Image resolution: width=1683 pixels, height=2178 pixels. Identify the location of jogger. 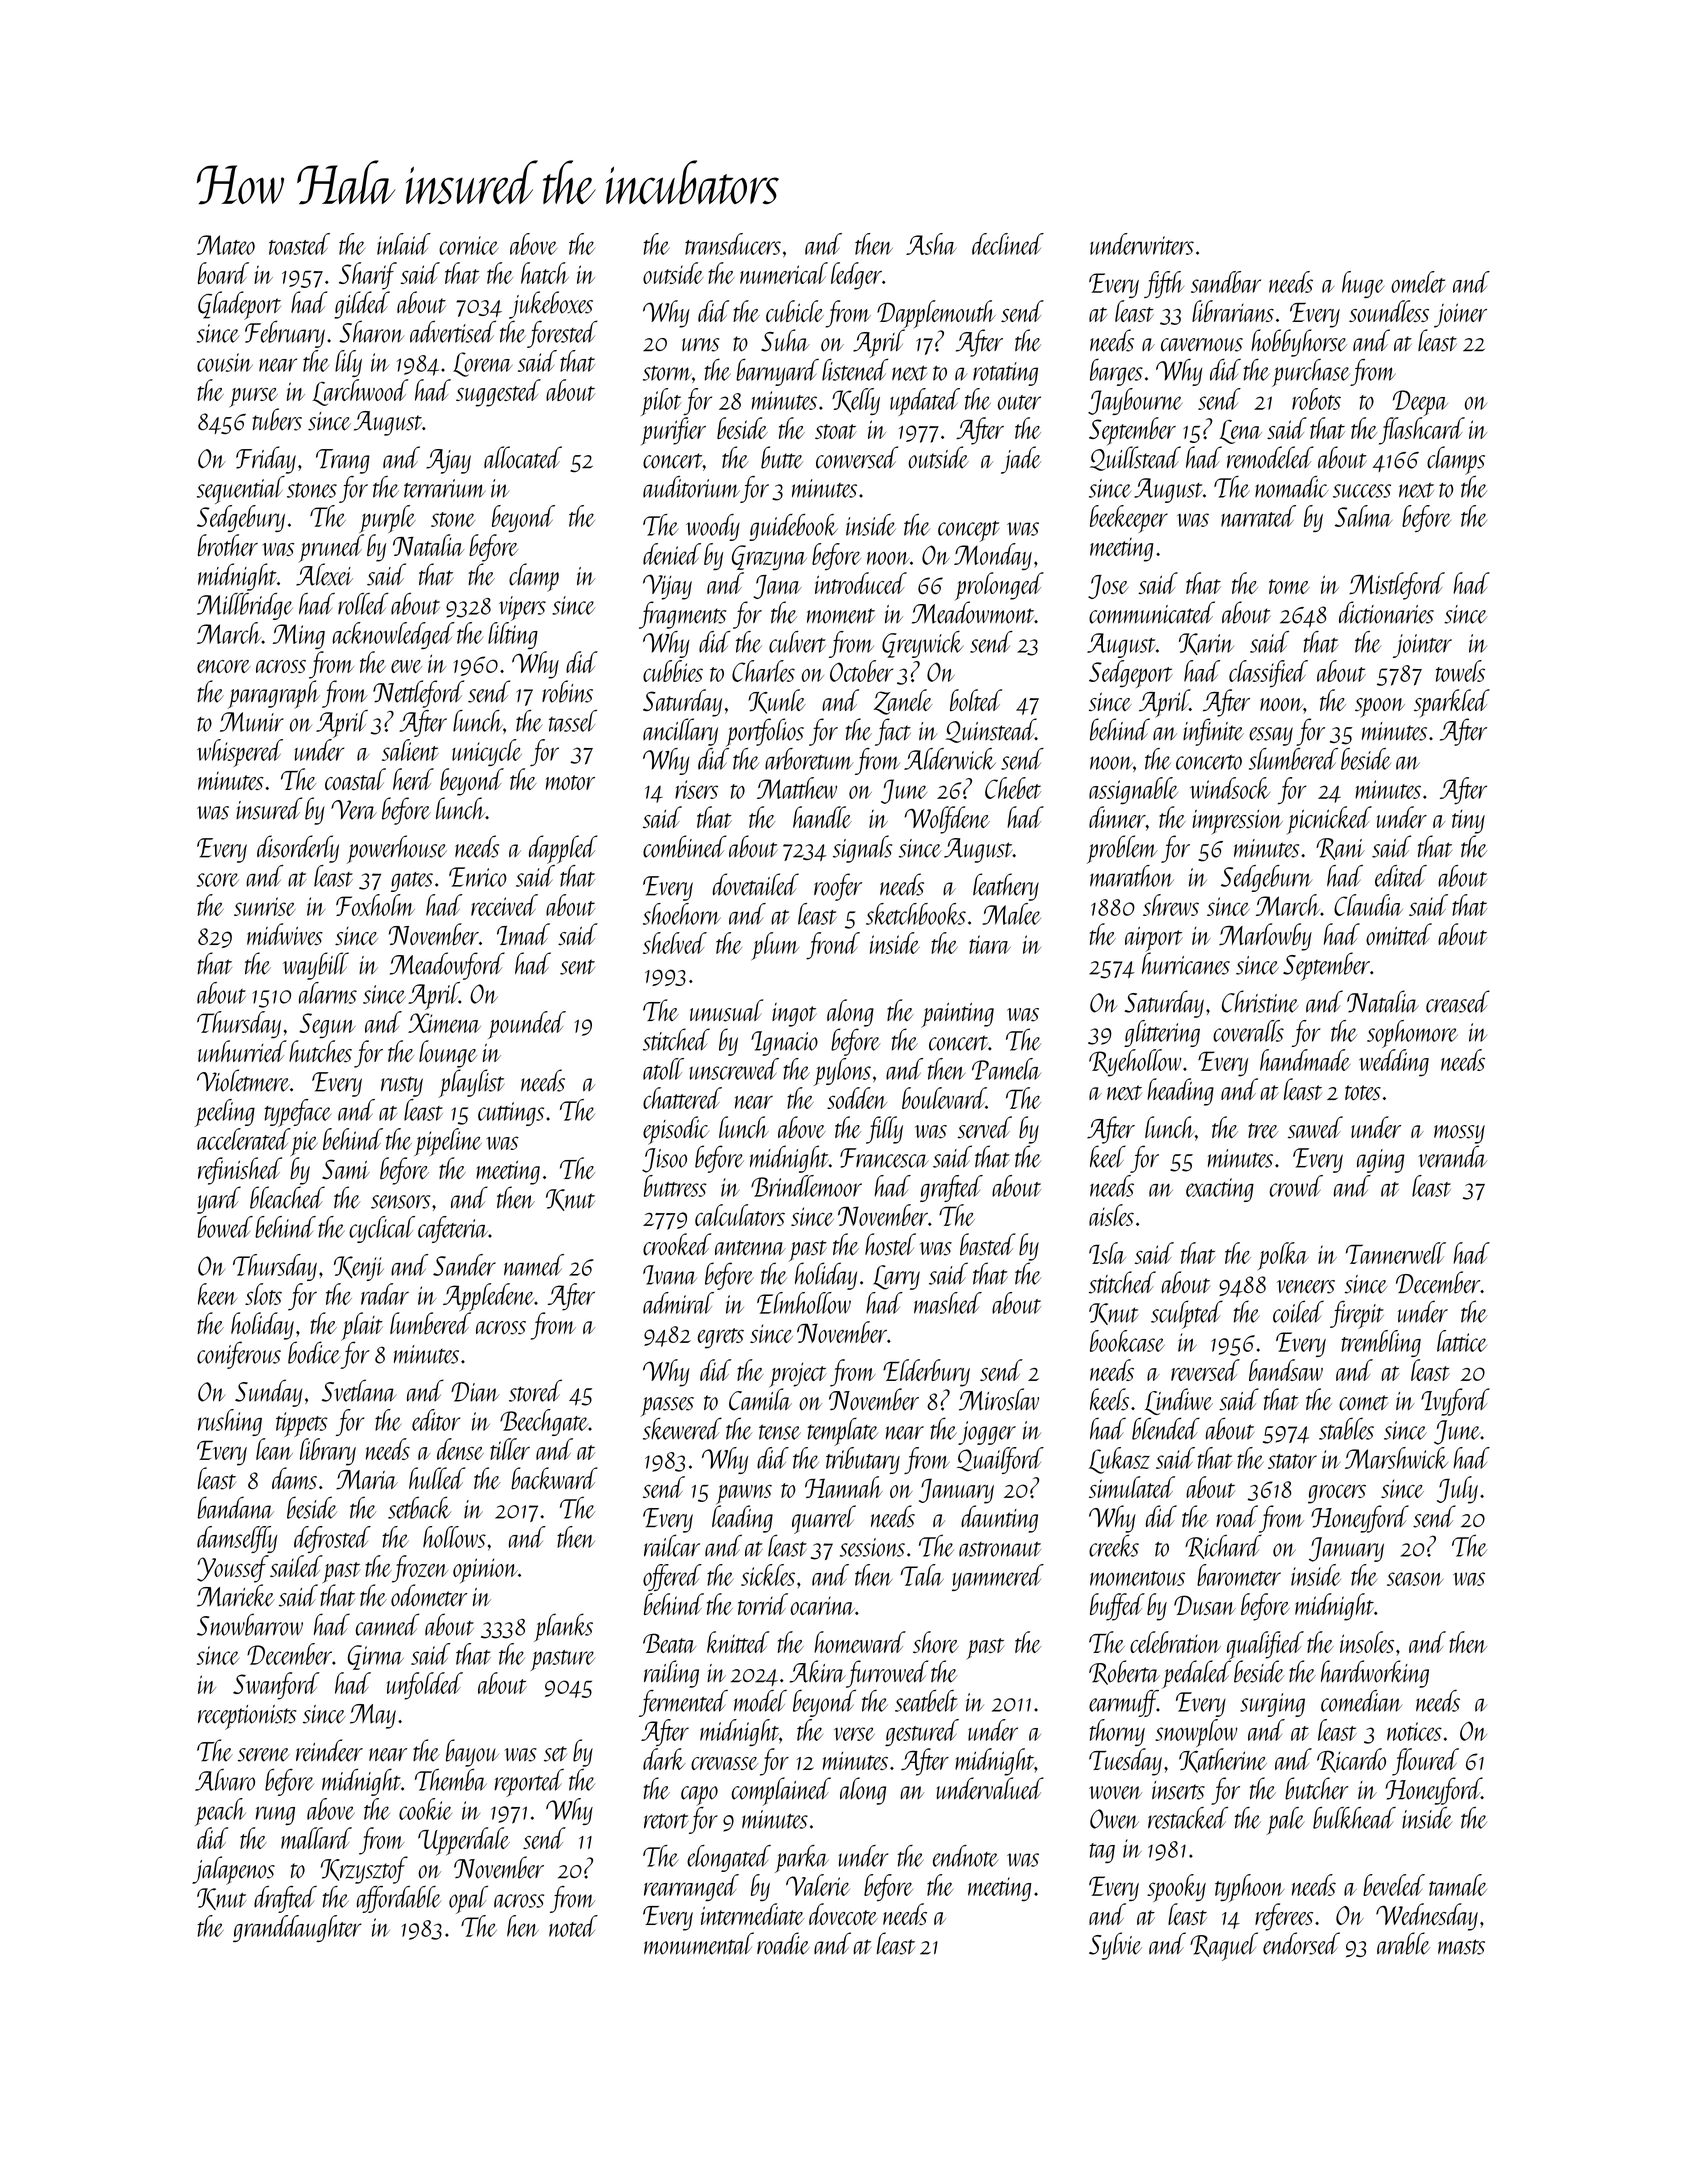
(987, 1433).
